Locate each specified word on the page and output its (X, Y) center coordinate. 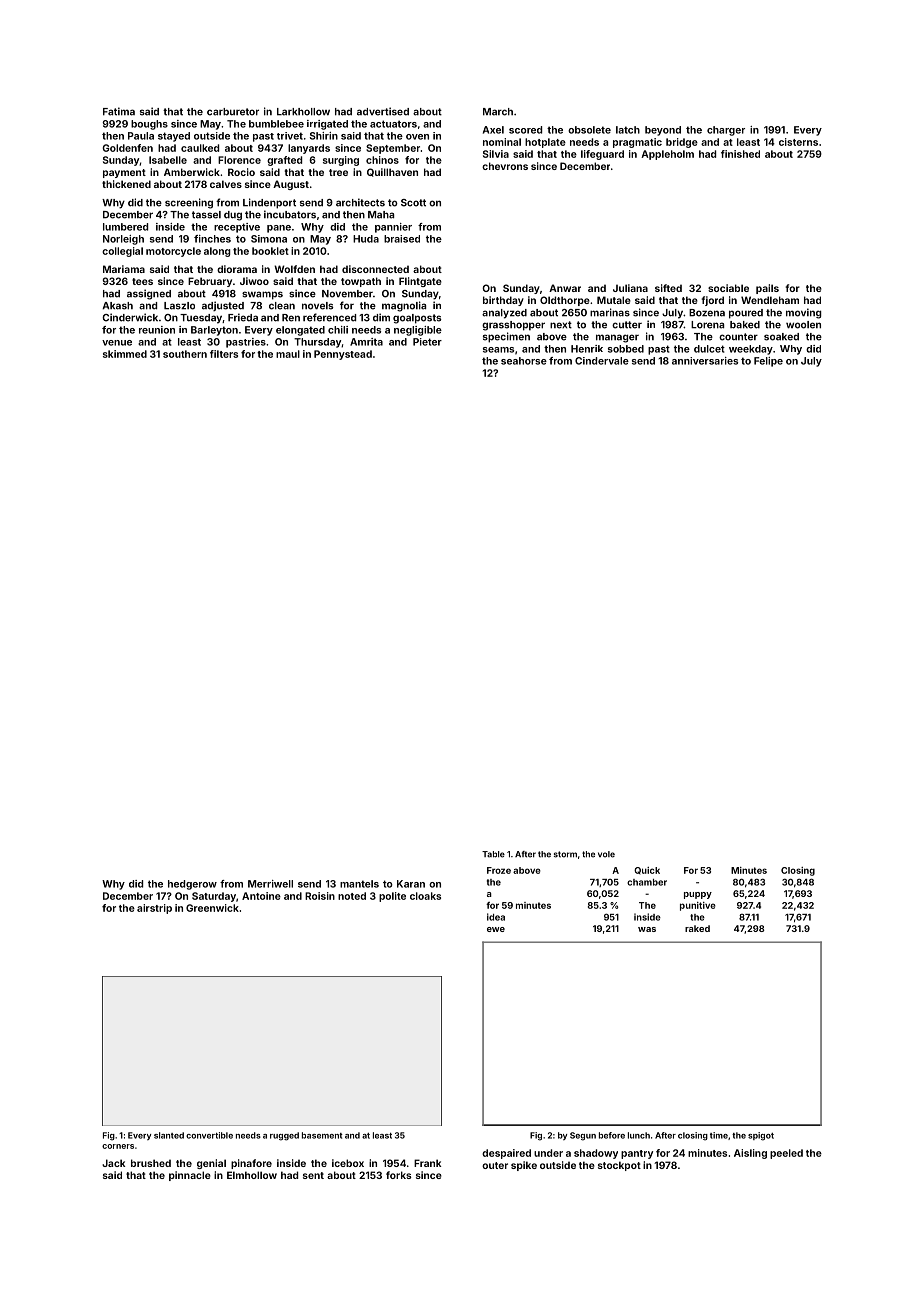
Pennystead (343, 355)
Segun (583, 1136)
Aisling (750, 1154)
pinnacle (190, 1176)
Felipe (768, 362)
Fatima (119, 111)
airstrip (154, 909)
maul (288, 354)
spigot (761, 1136)
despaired (506, 1154)
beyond (663, 131)
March (498, 112)
